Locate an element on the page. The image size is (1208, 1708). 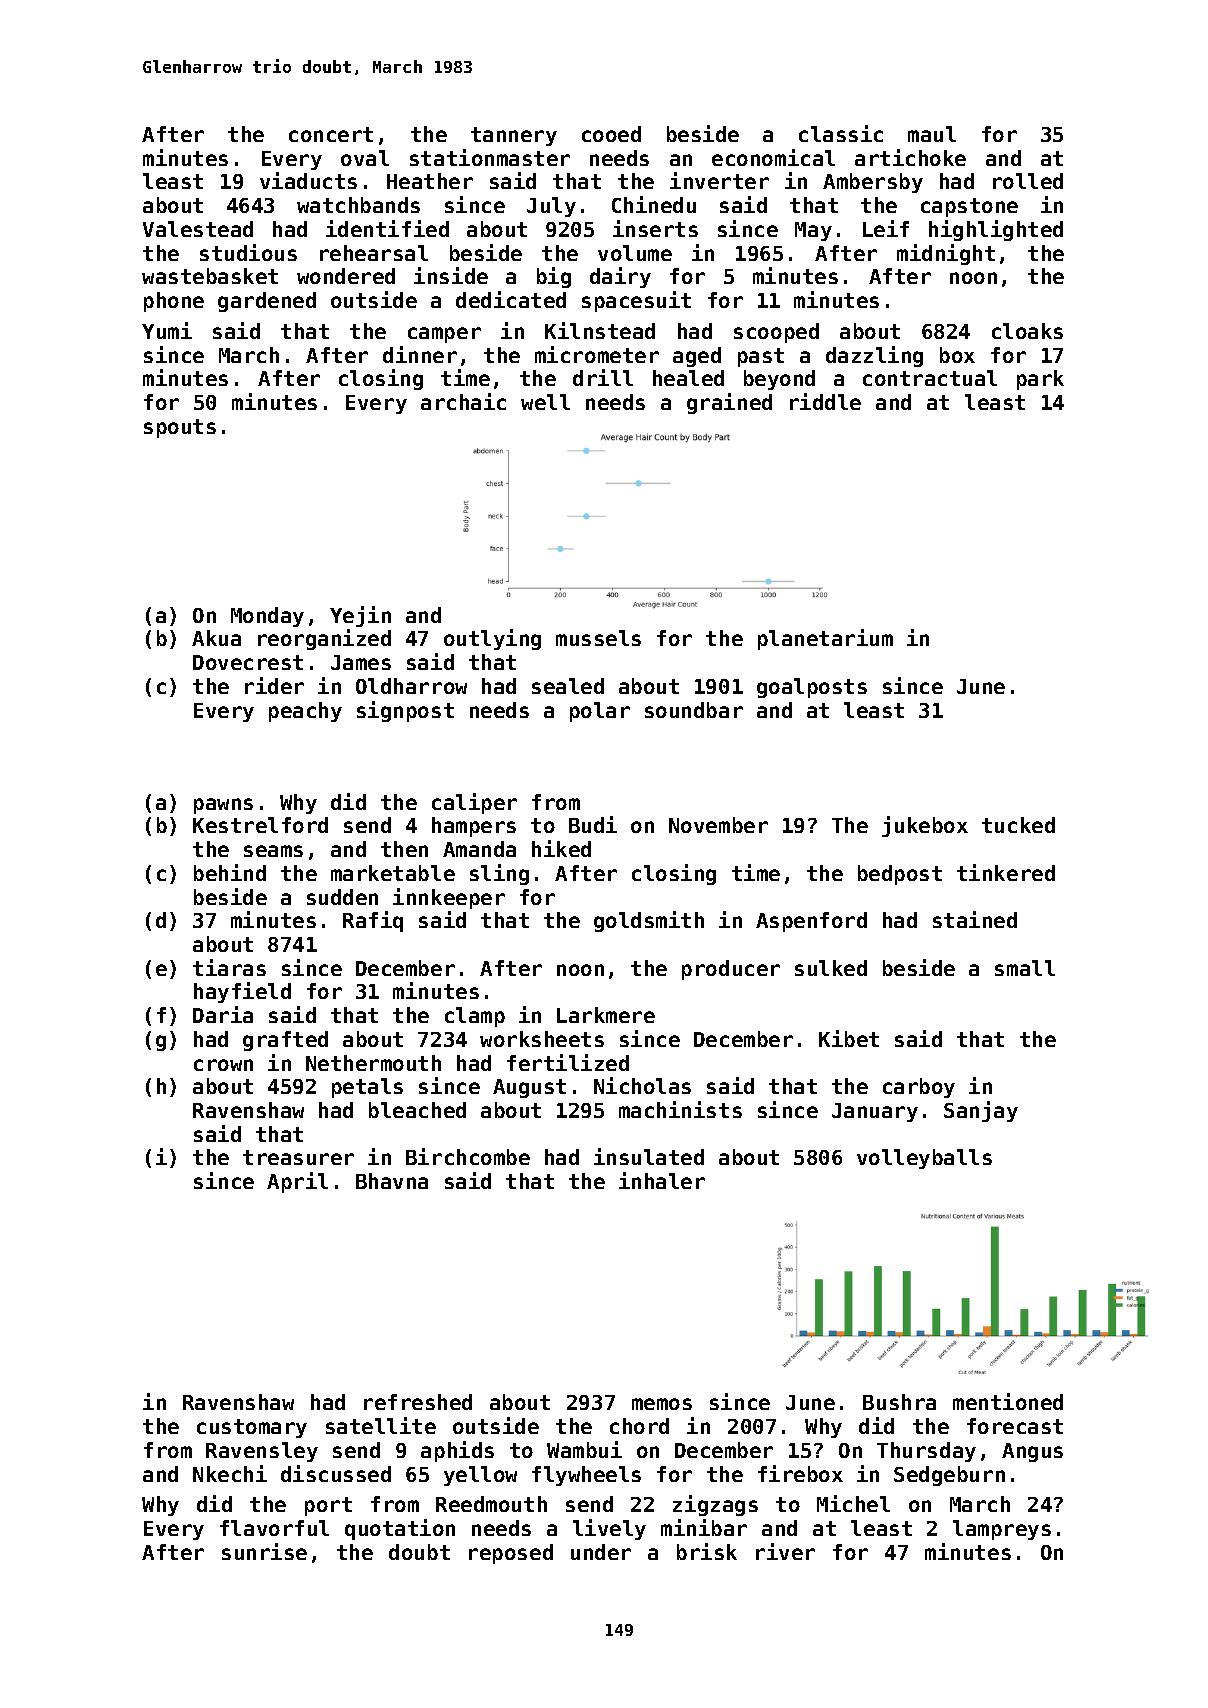
sunrise is located at coordinates (264, 1551).
